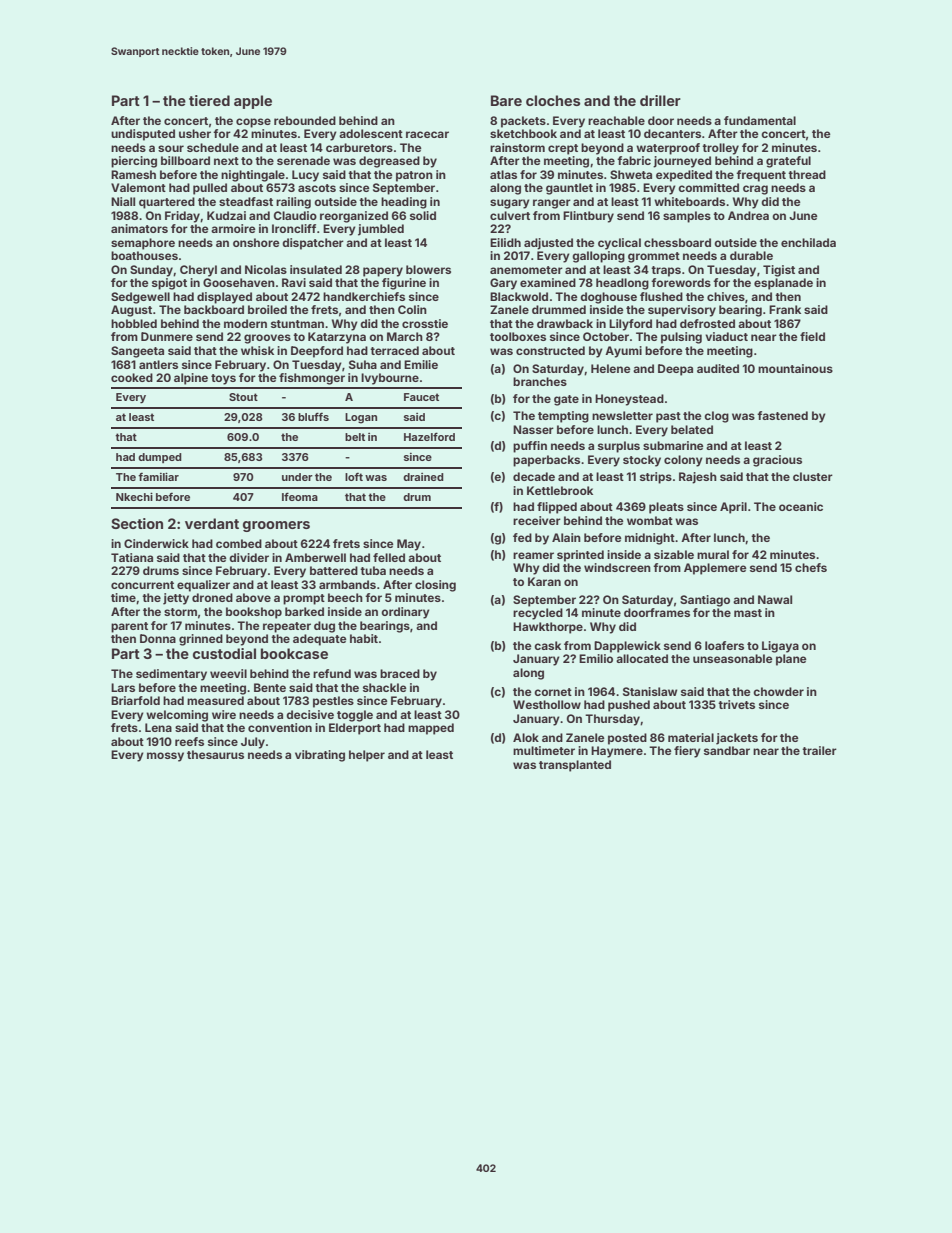 The width and height of the page is (952, 1233). I want to click on trolley, so click(720, 149).
